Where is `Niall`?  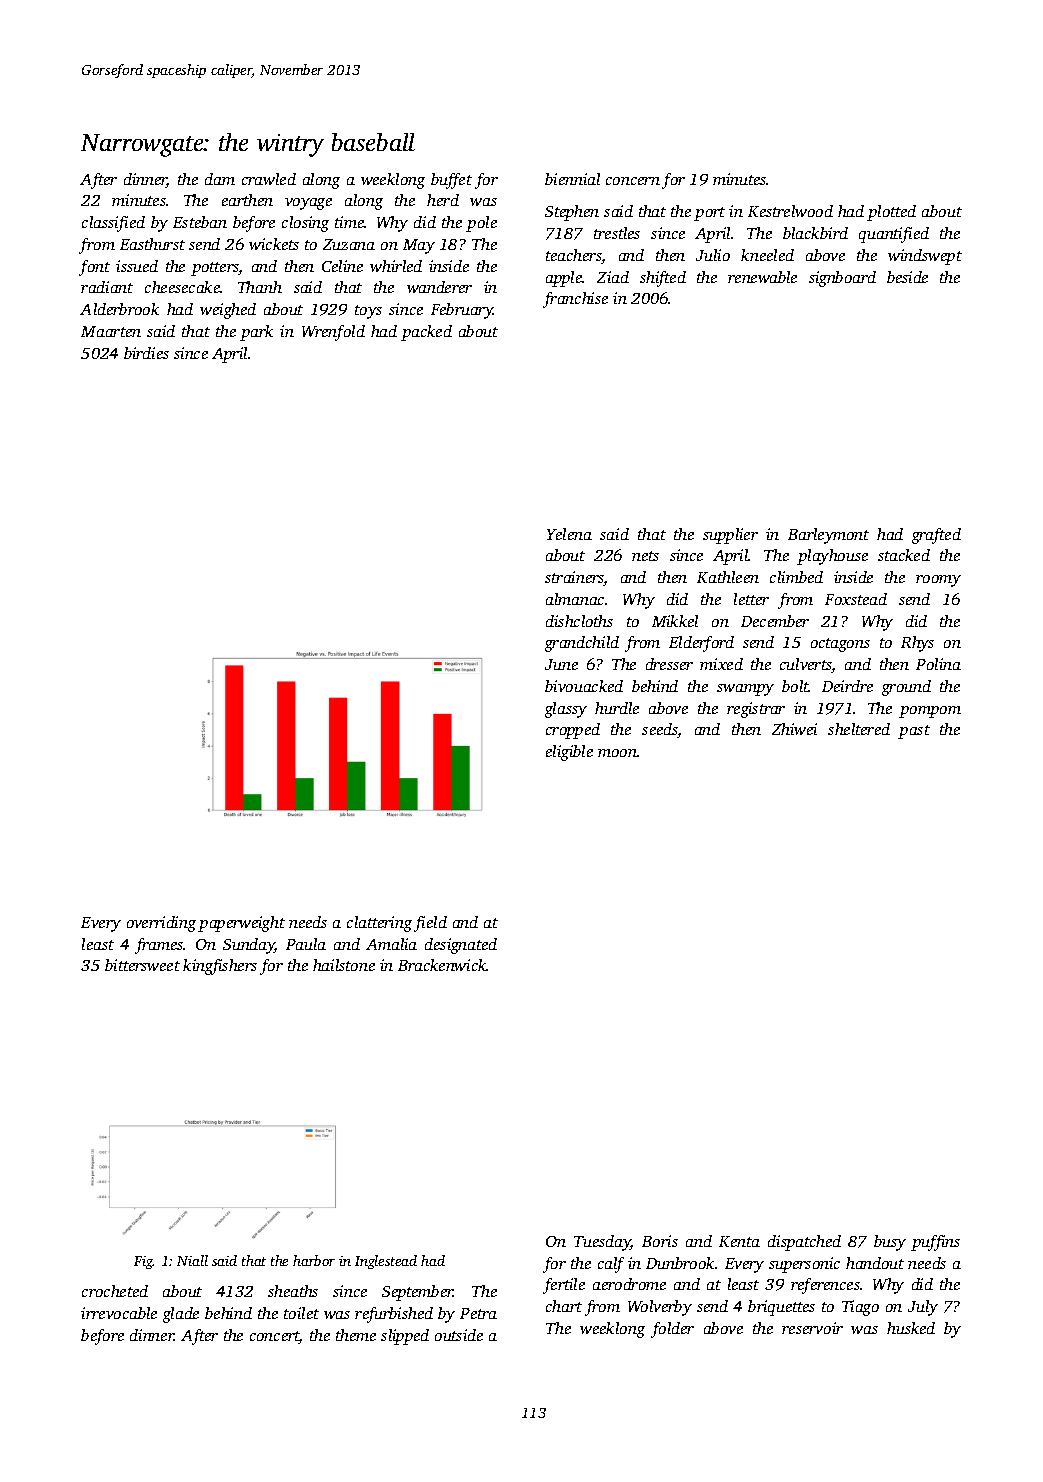 Niall is located at coordinates (192, 1260).
